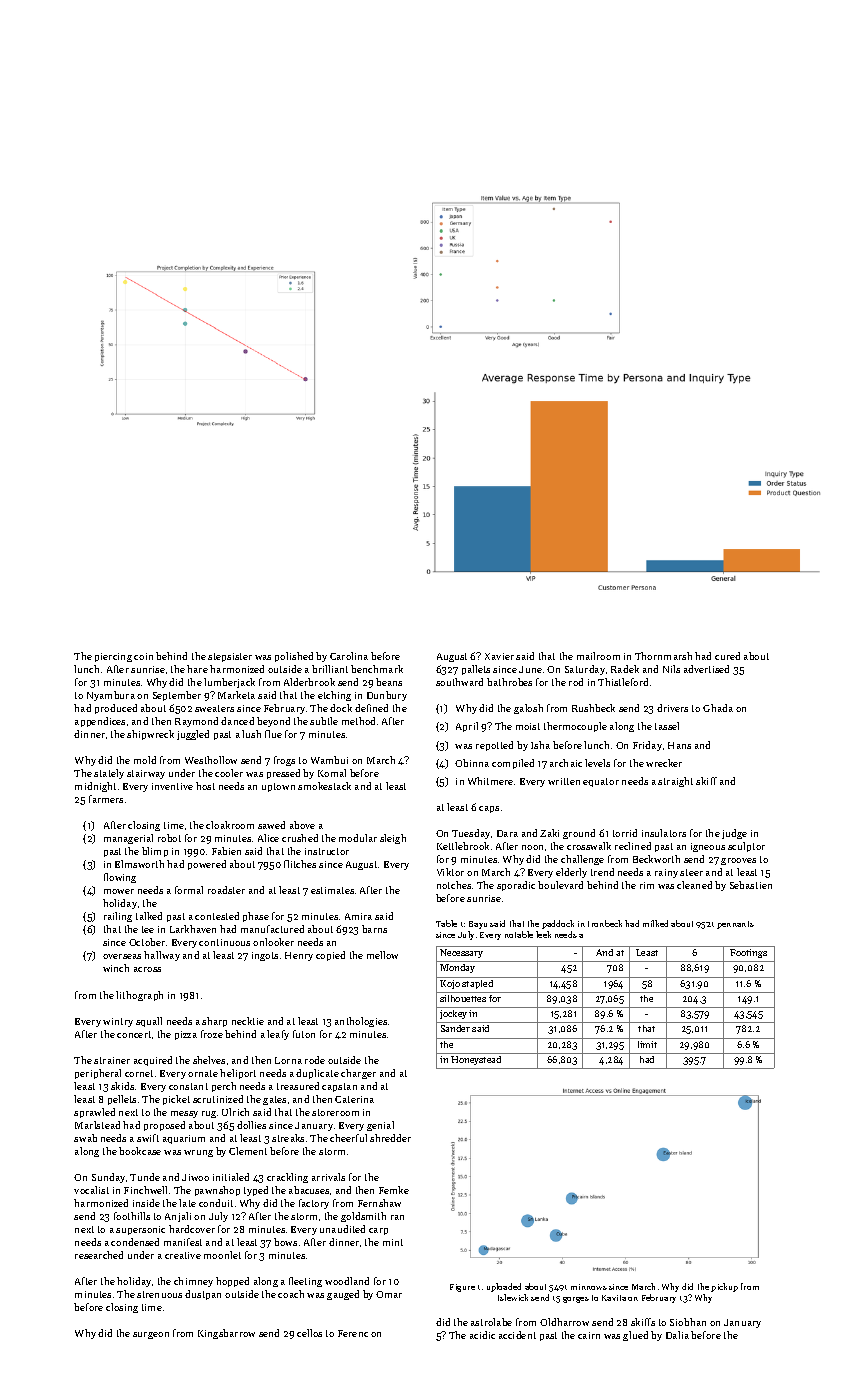 The height and width of the screenshot is (1400, 849). I want to click on cured, so click(727, 656).
